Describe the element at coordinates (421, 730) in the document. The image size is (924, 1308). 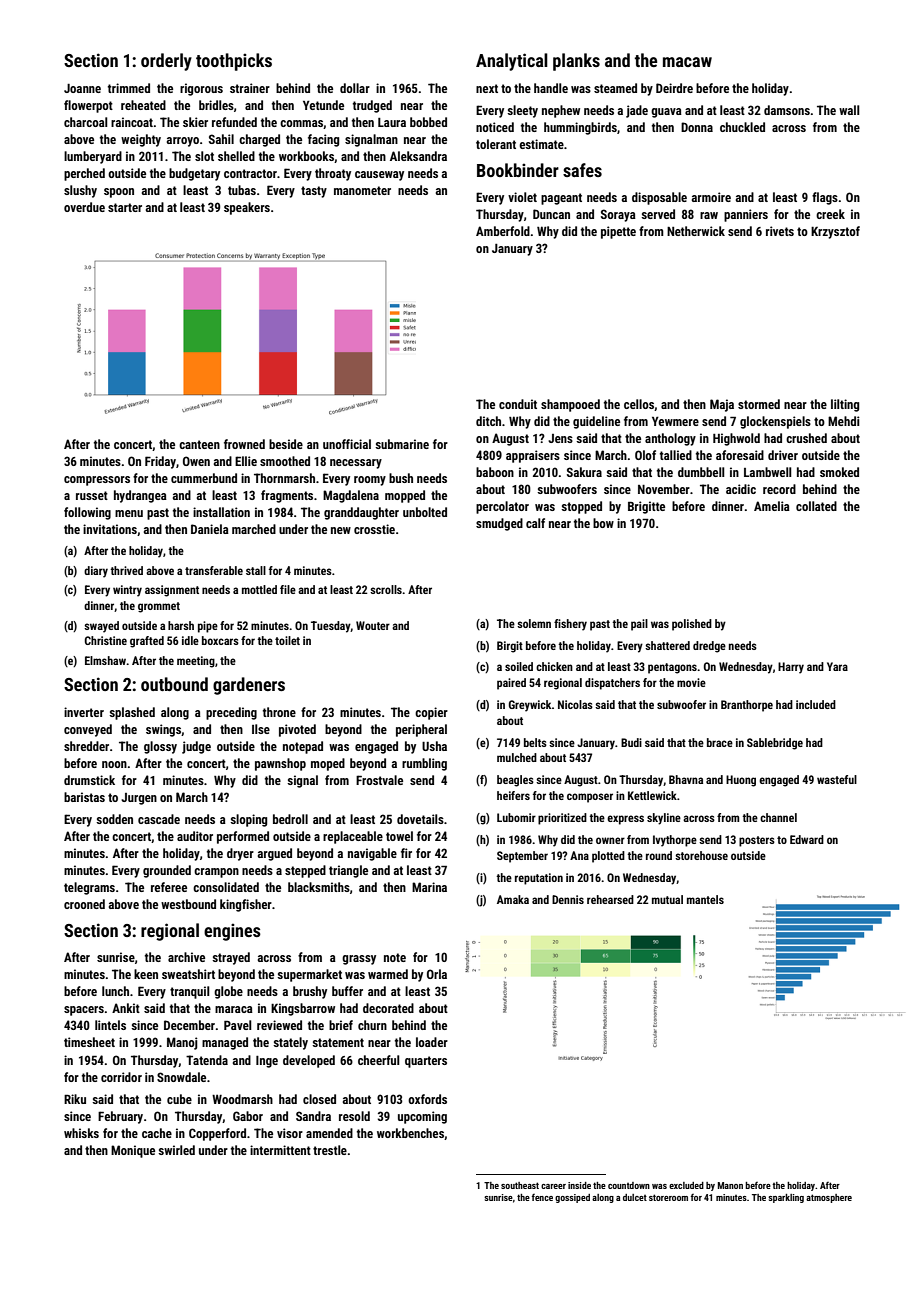
I see `peripheral` at that location.
